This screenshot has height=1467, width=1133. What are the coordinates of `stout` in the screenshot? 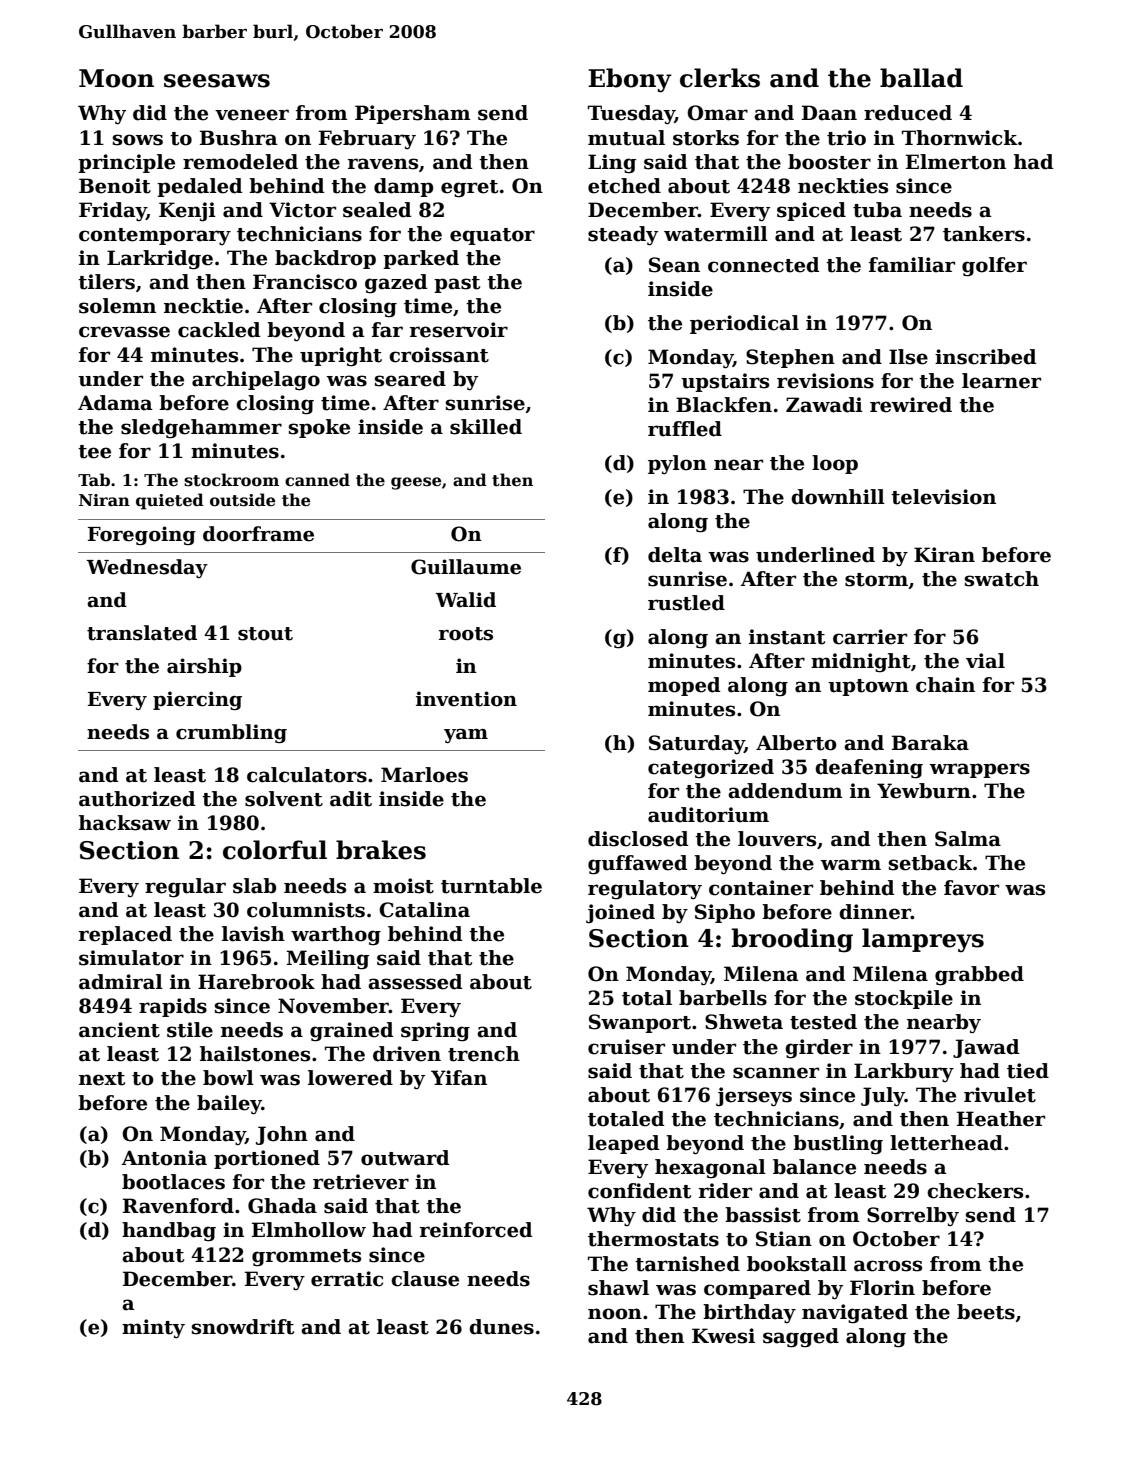 It's located at (265, 634).
